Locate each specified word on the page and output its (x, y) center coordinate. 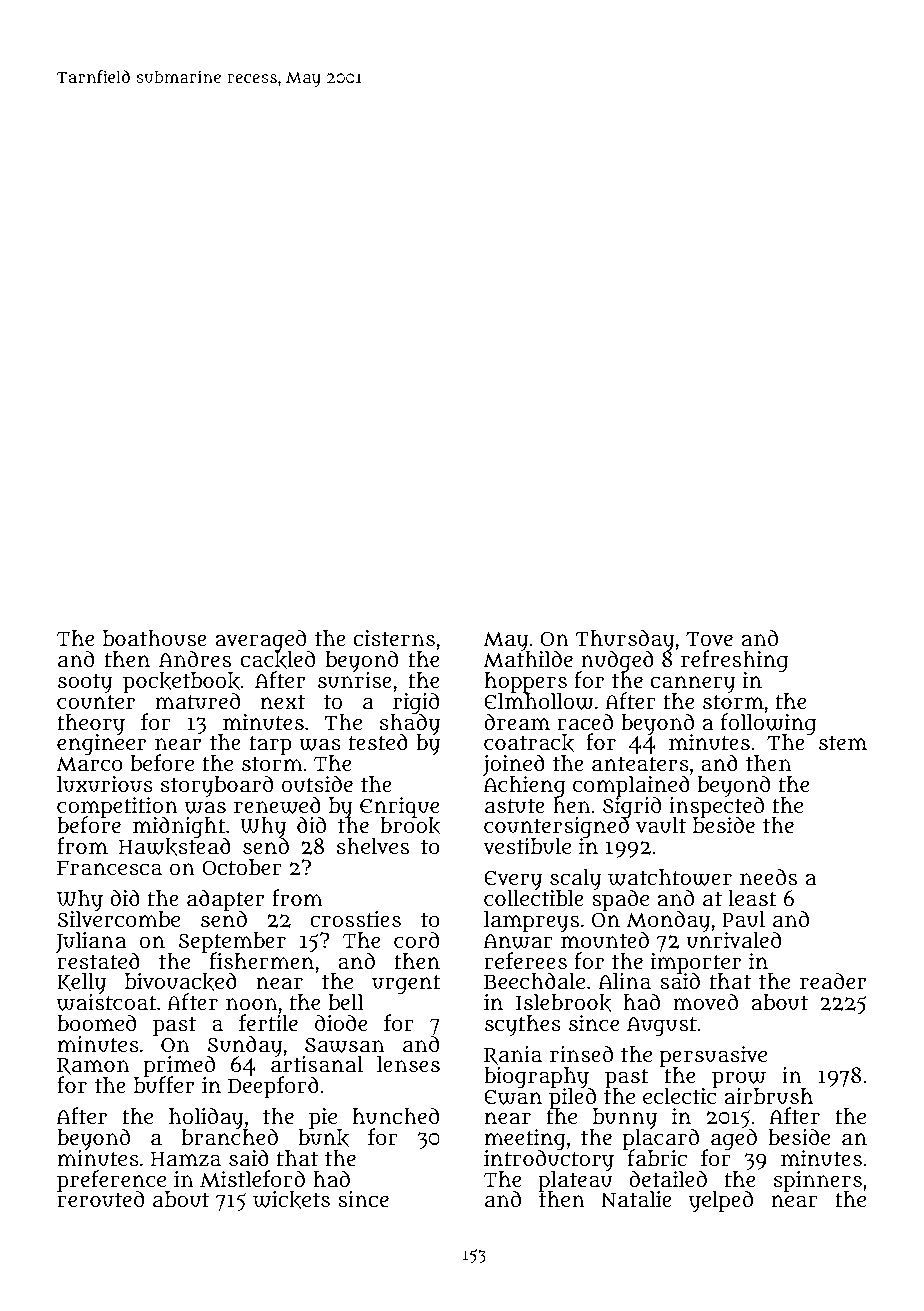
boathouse (155, 638)
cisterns (394, 638)
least (753, 898)
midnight (179, 827)
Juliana (91, 942)
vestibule (527, 846)
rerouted (101, 1199)
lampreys (531, 921)
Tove (709, 639)
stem (843, 743)
